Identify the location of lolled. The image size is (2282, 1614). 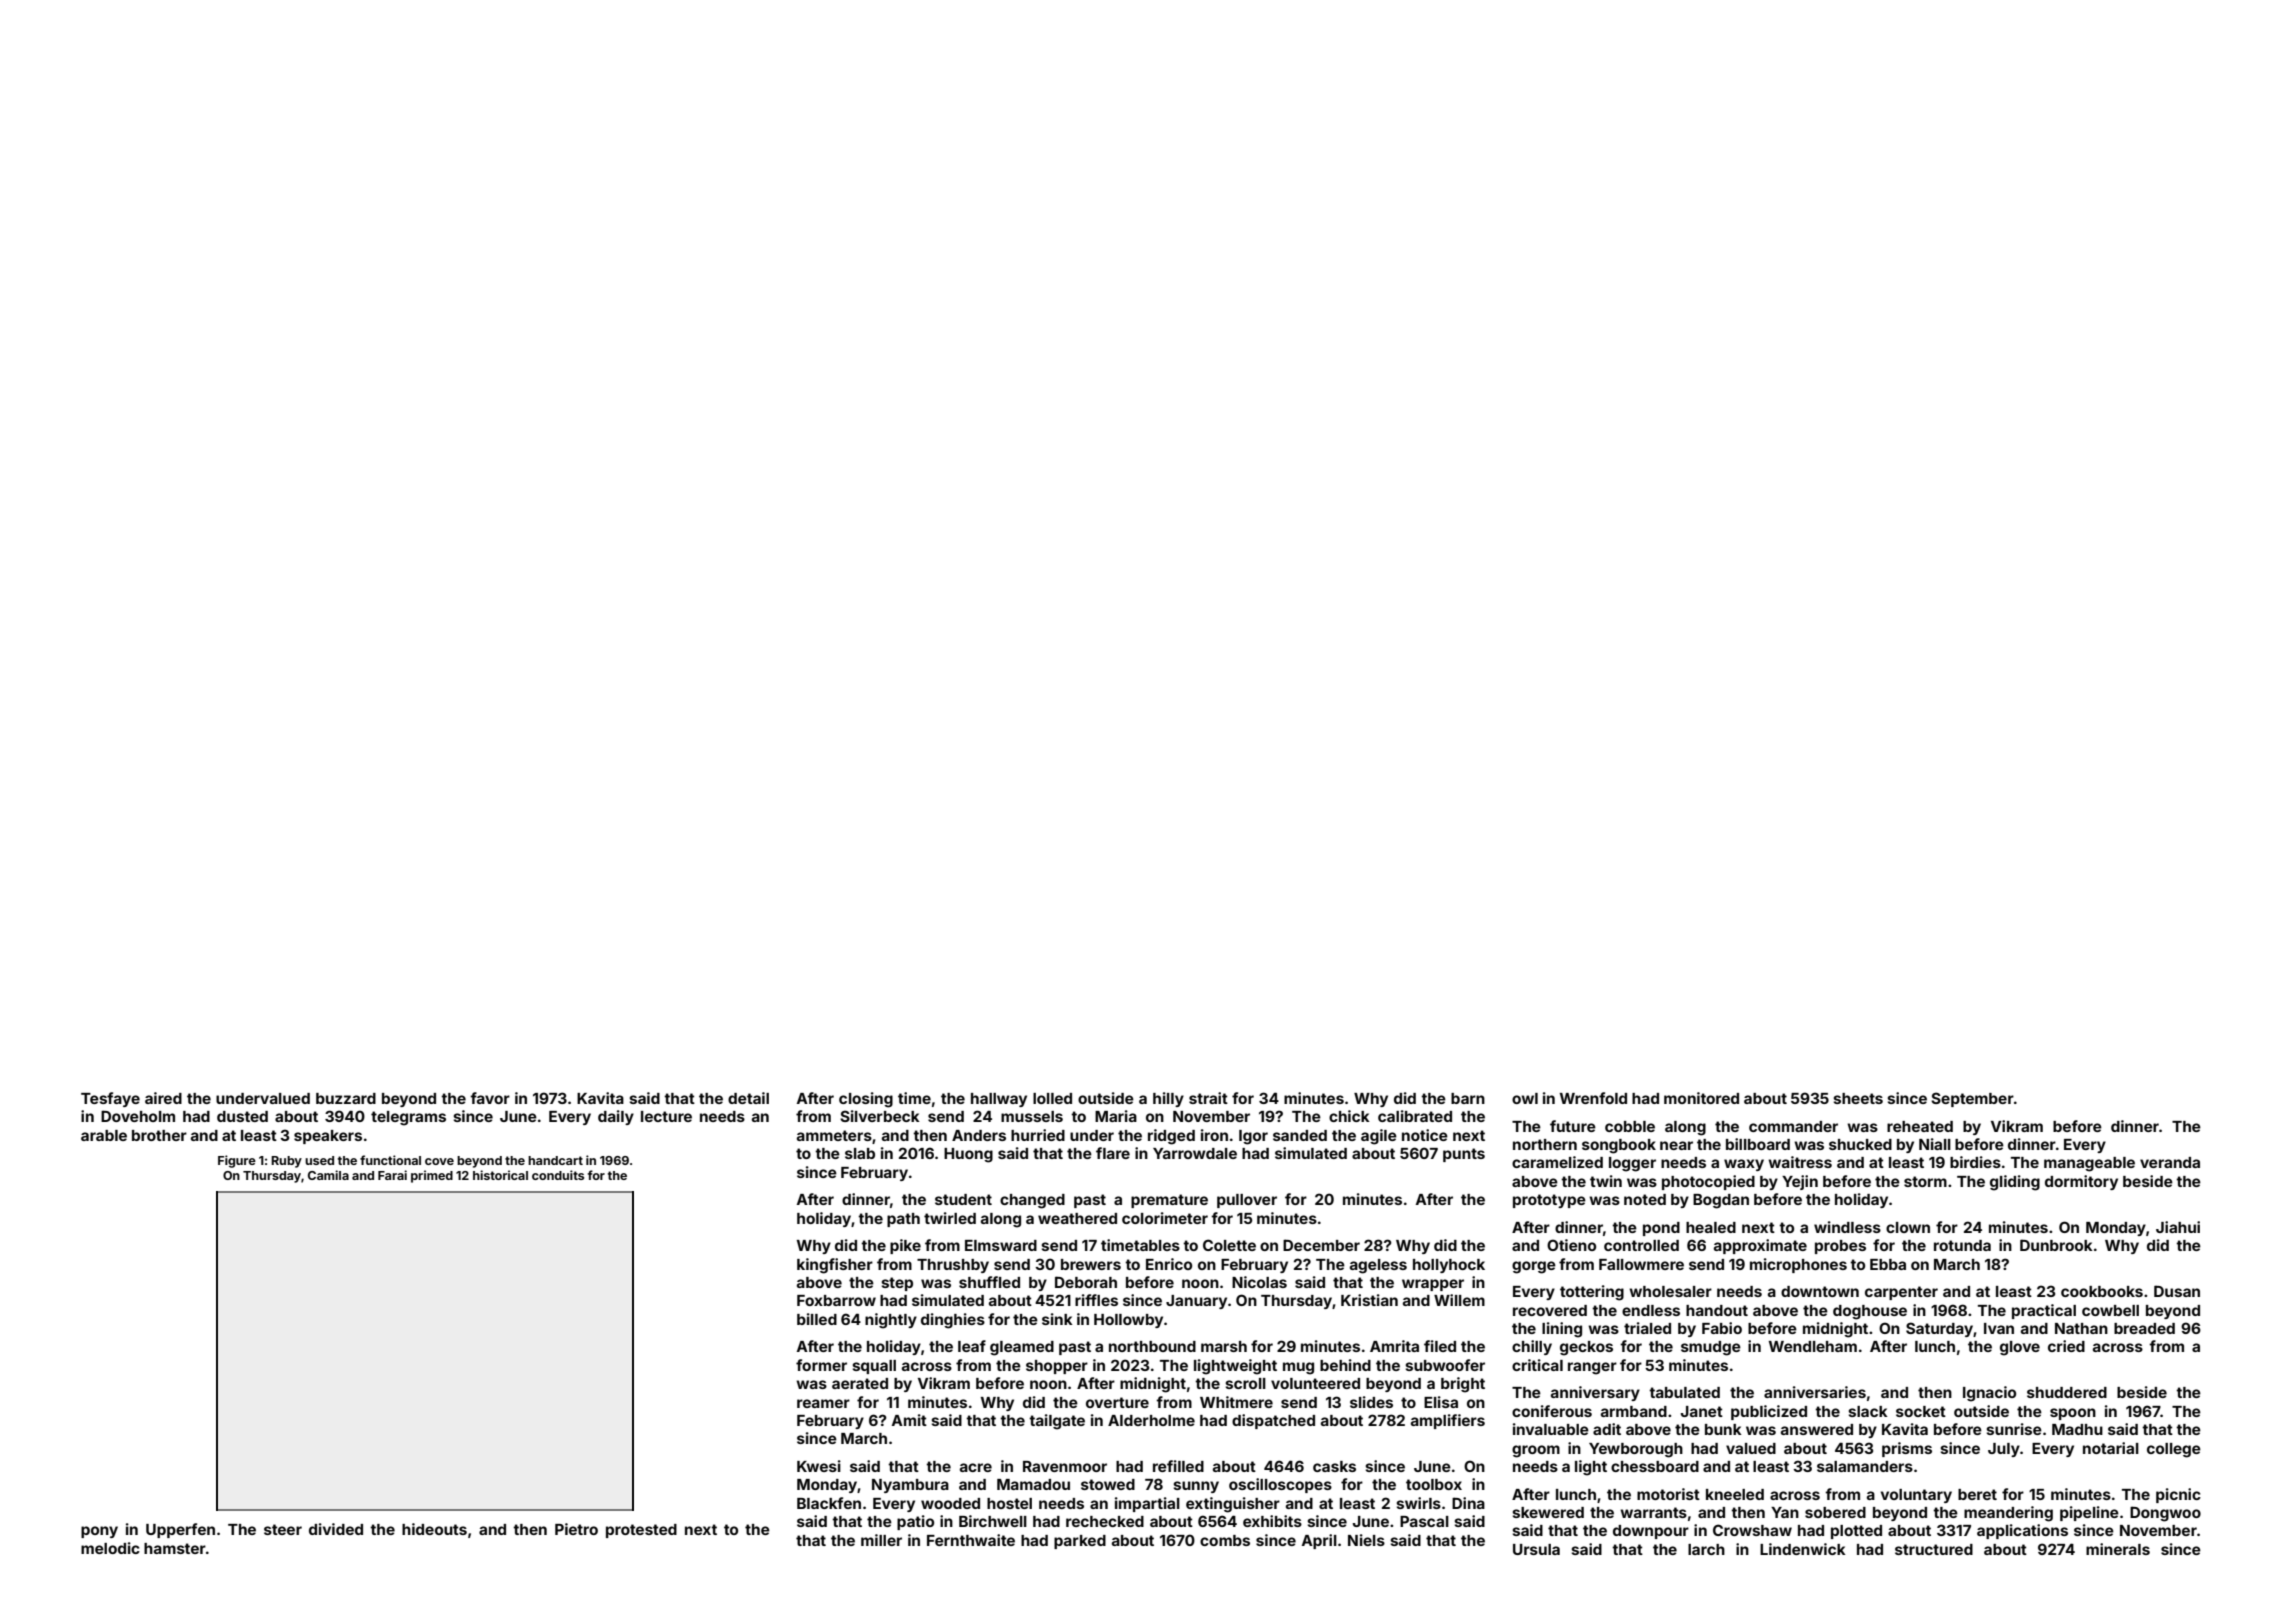
(1052, 1098).
